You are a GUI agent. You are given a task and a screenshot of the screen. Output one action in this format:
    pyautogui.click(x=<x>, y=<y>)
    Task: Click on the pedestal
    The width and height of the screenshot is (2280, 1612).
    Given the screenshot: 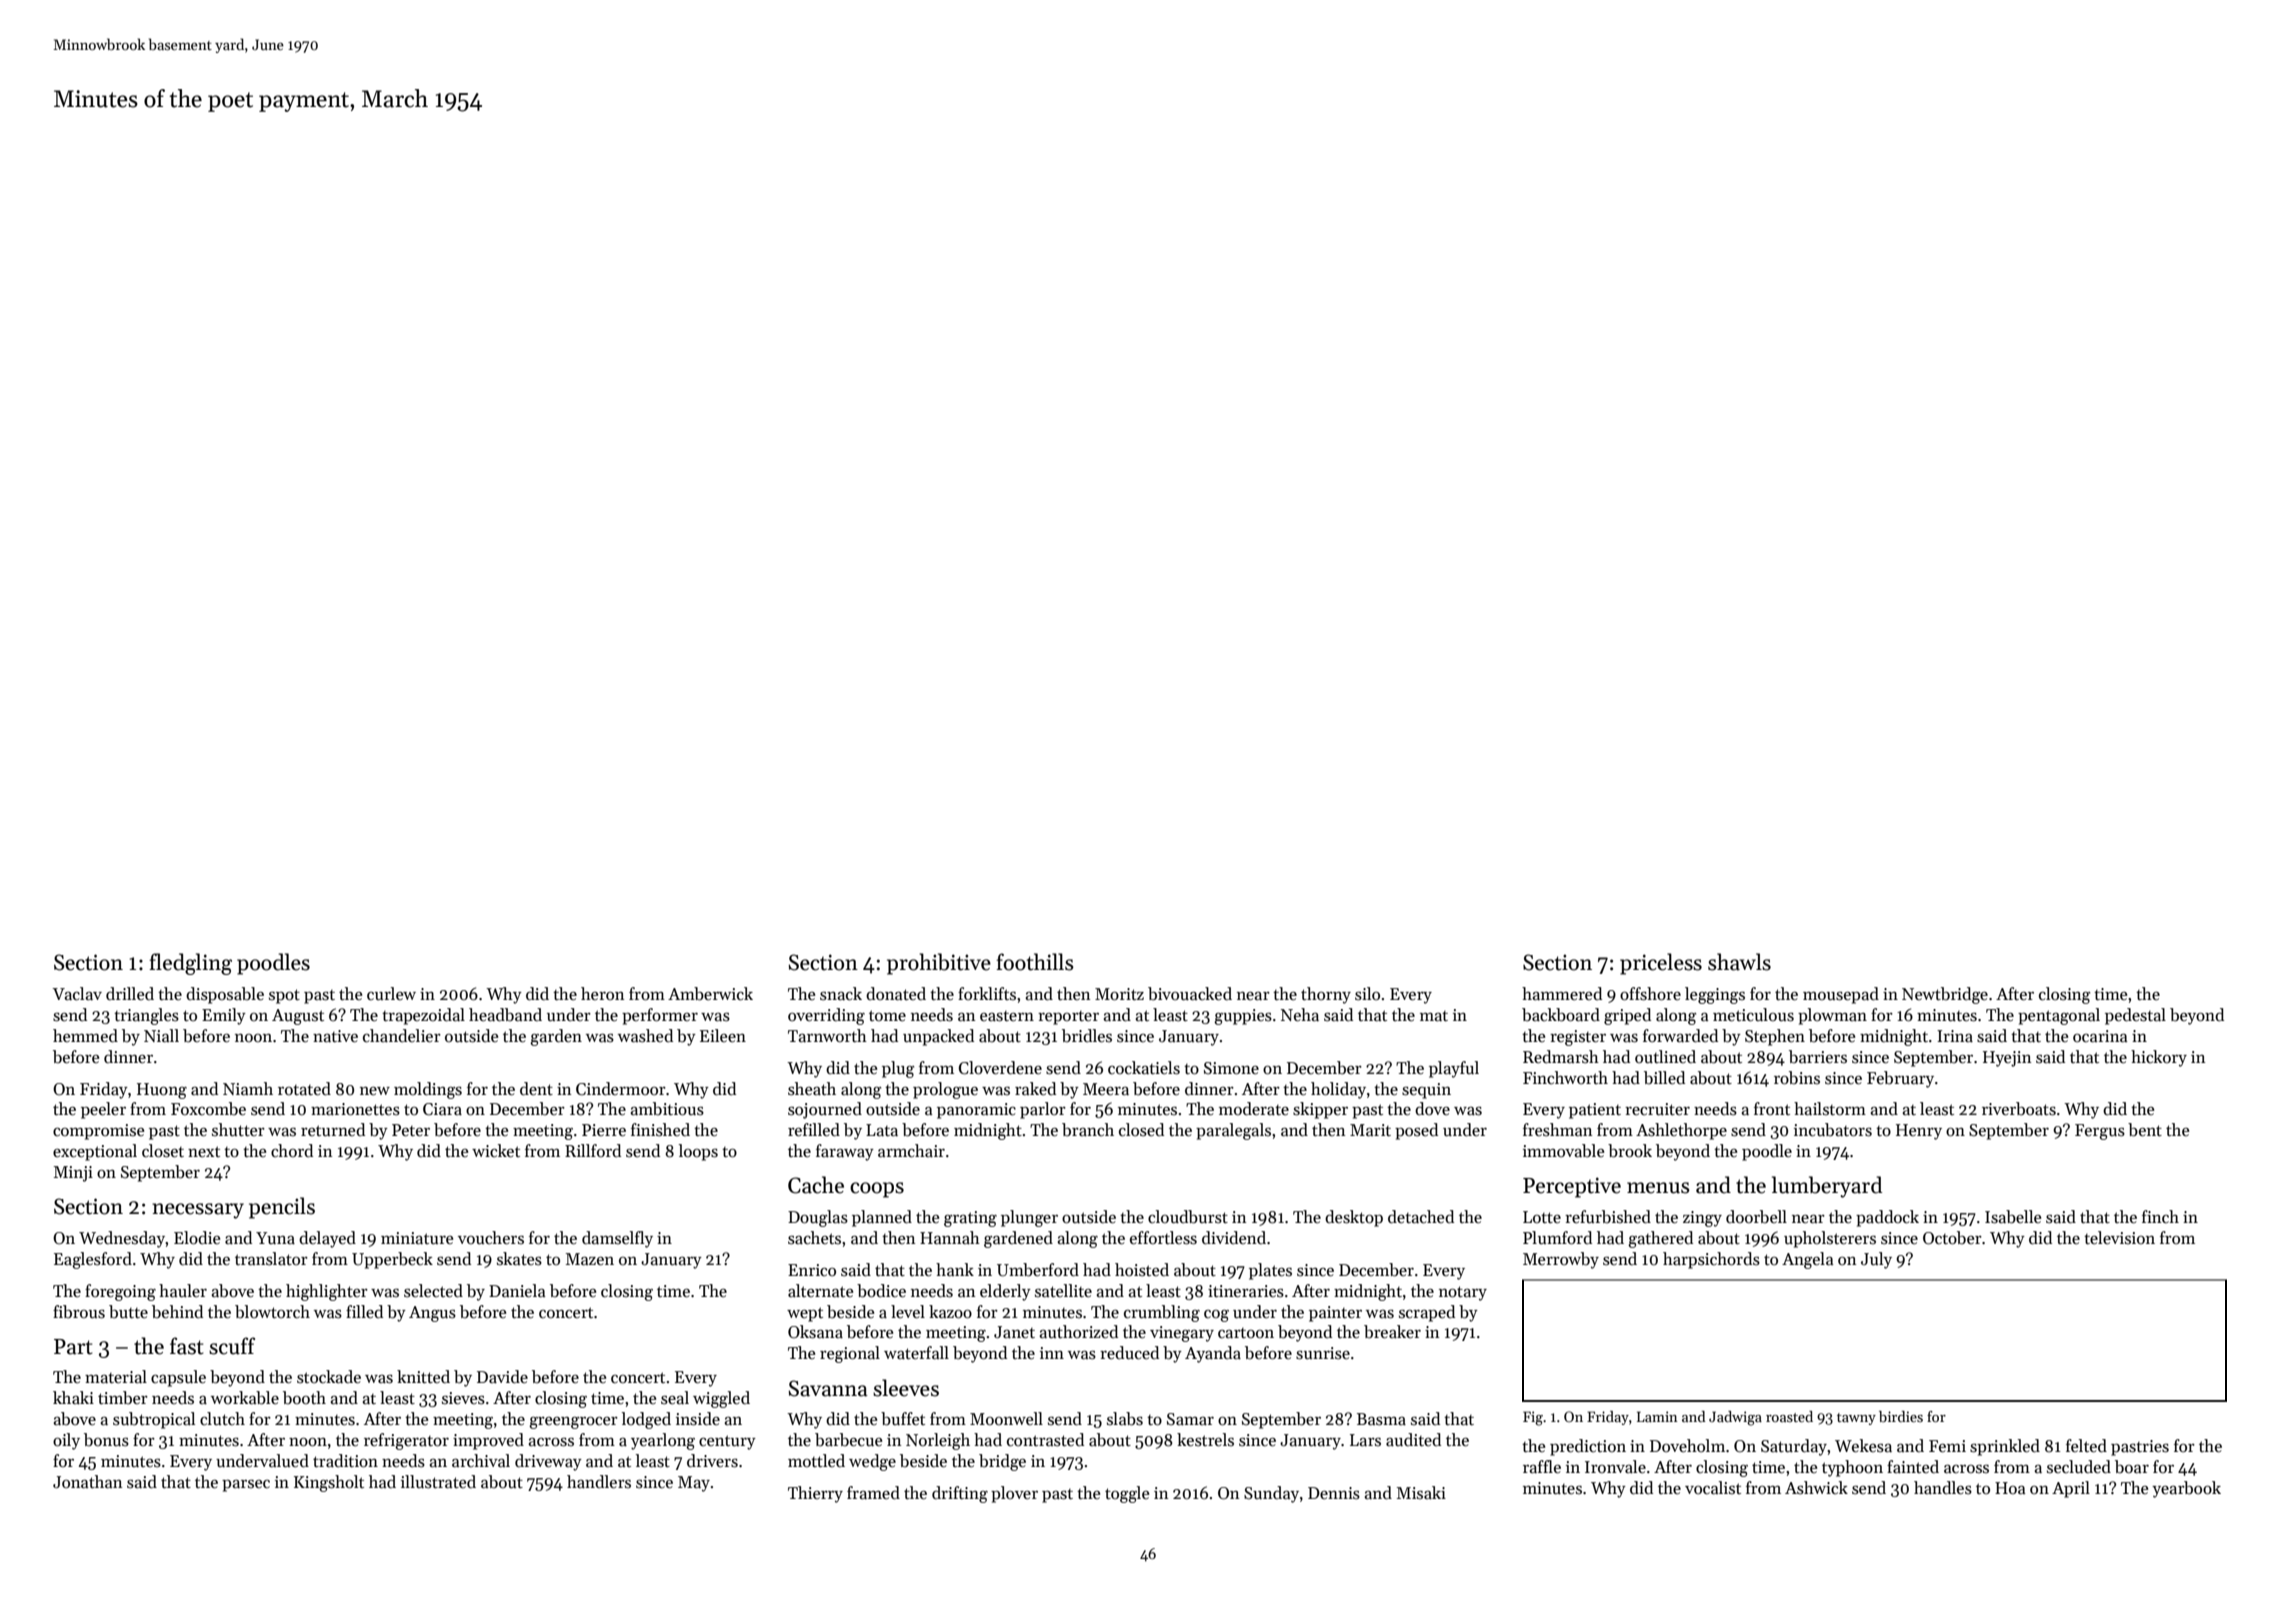 What is the action you would take?
    pyautogui.click(x=2135, y=1016)
